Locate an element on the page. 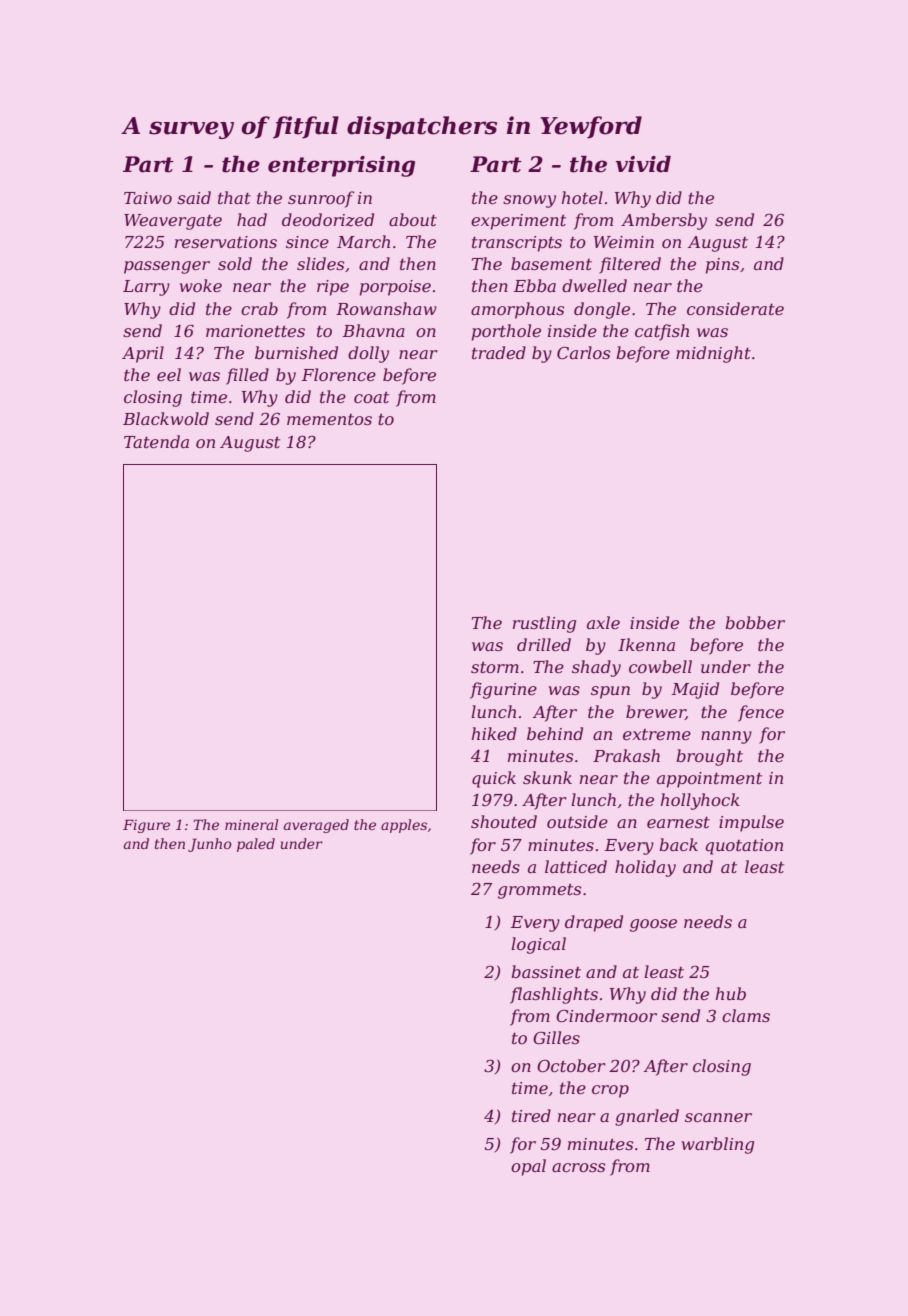 The image size is (908, 1316). Junho is located at coordinates (210, 845).
